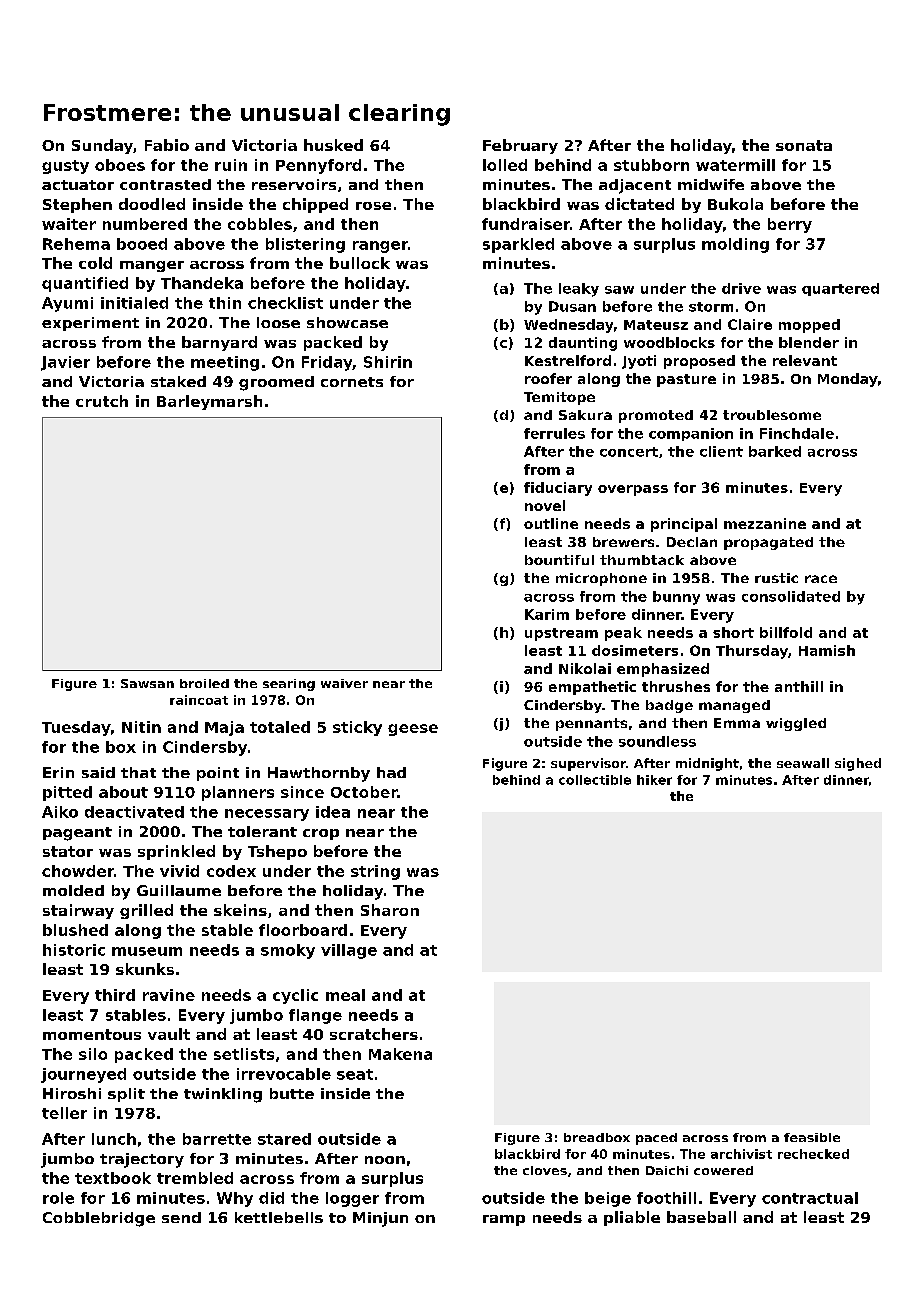 The height and width of the page is (1308, 924). I want to click on fundraiser, so click(526, 224).
